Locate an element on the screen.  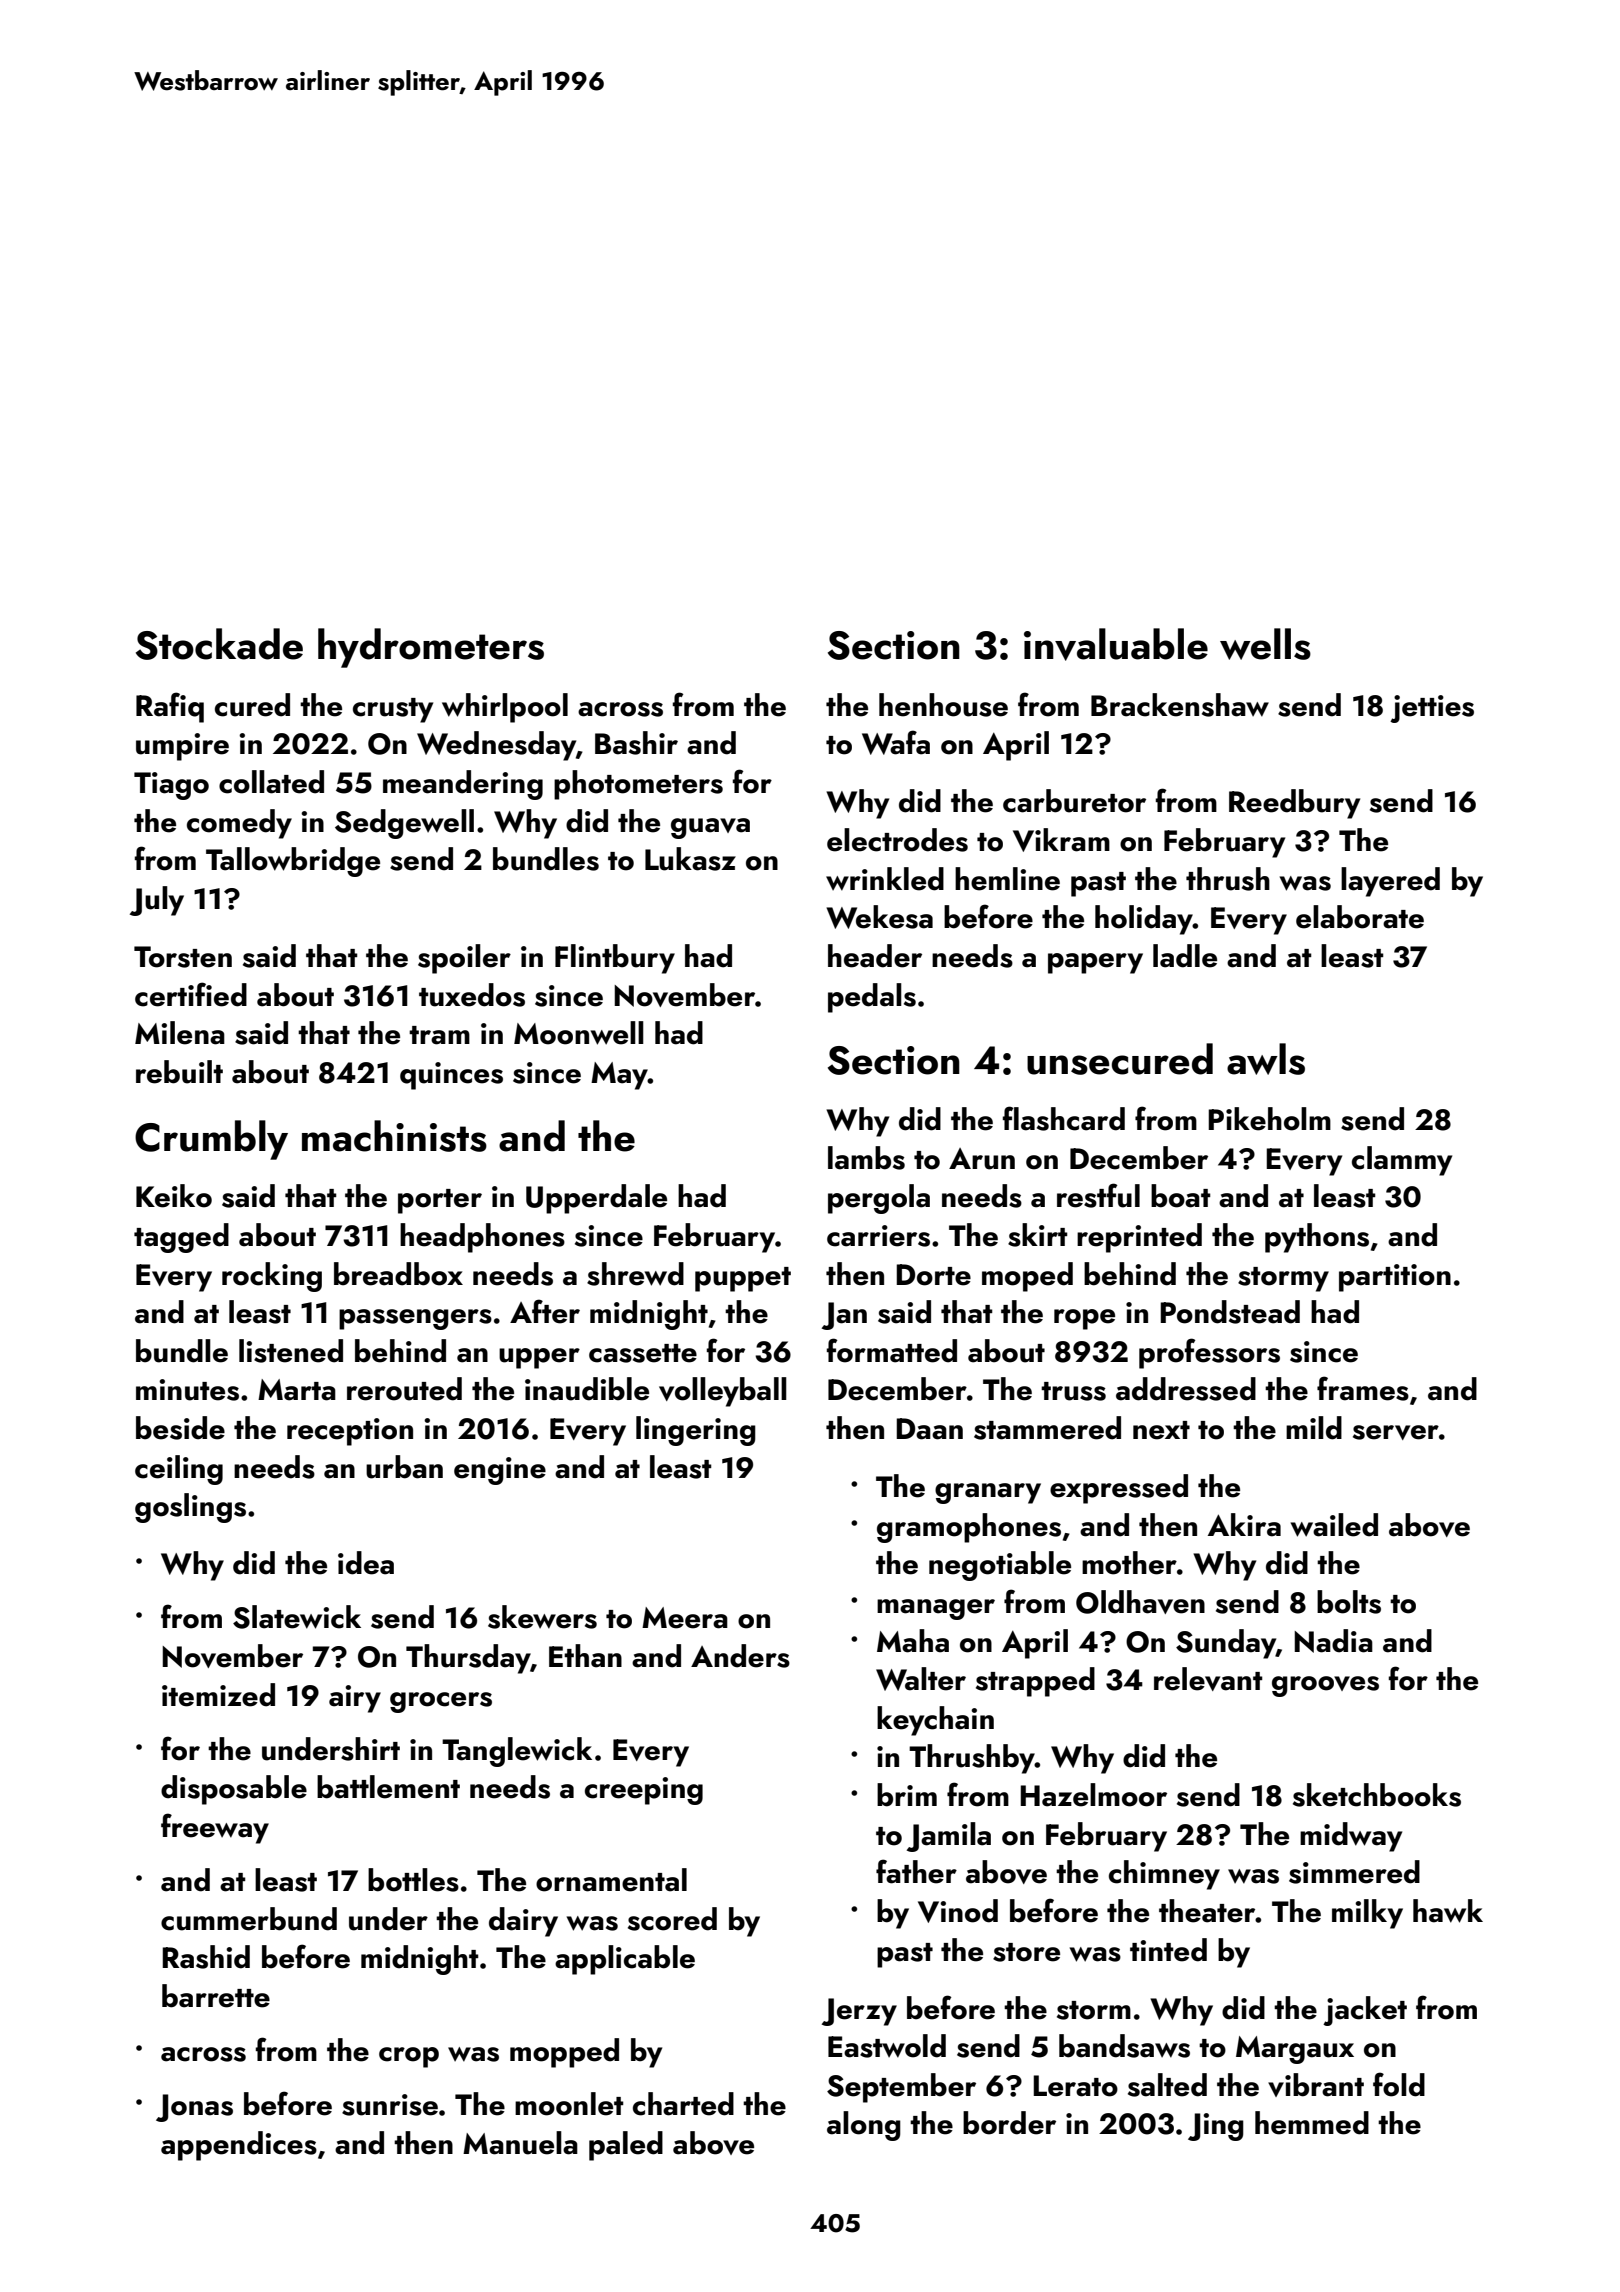
barrette is located at coordinates (216, 1996).
